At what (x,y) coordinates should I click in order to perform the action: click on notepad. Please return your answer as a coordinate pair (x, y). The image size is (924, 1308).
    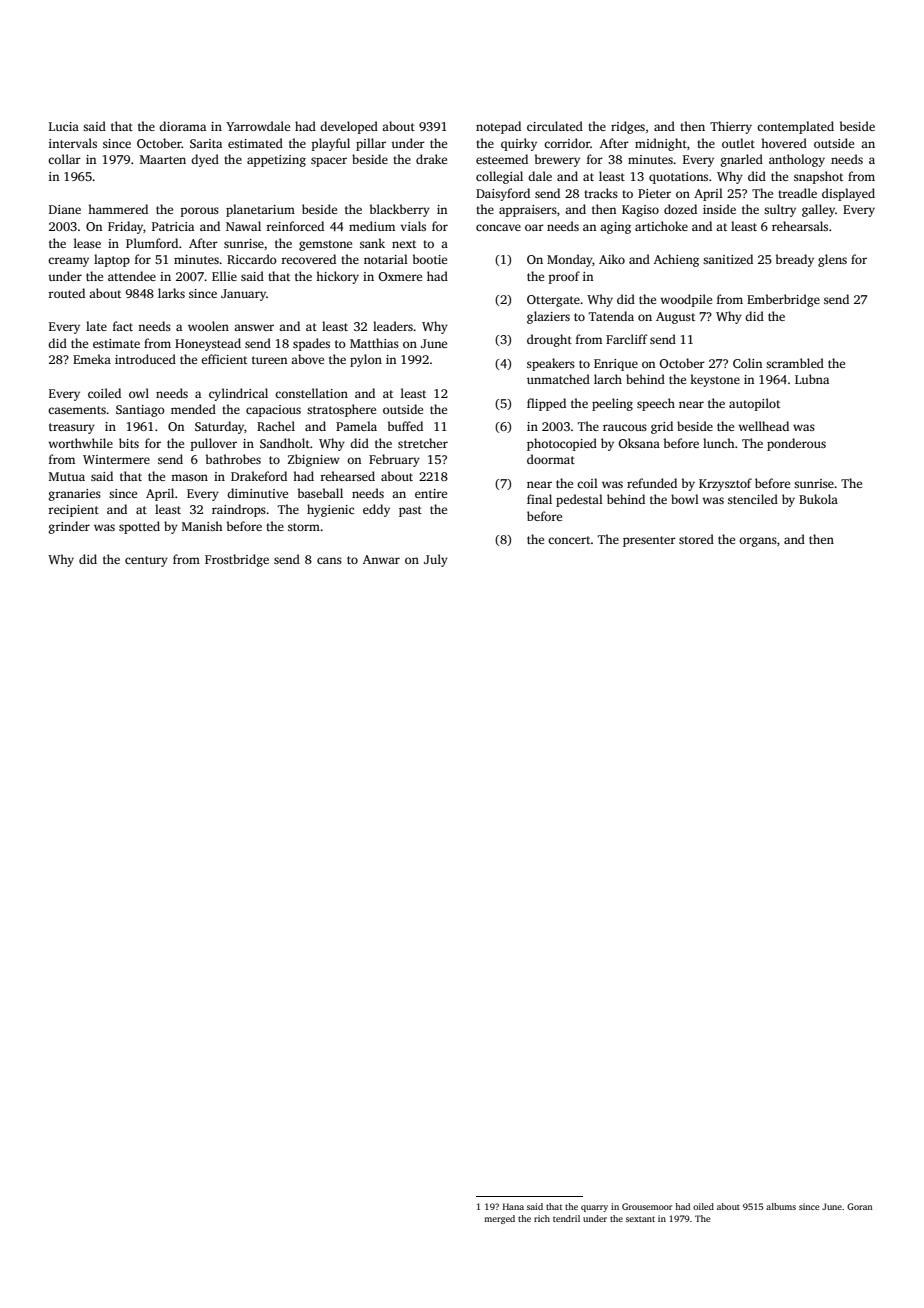
    Looking at the image, I should click on (498, 127).
